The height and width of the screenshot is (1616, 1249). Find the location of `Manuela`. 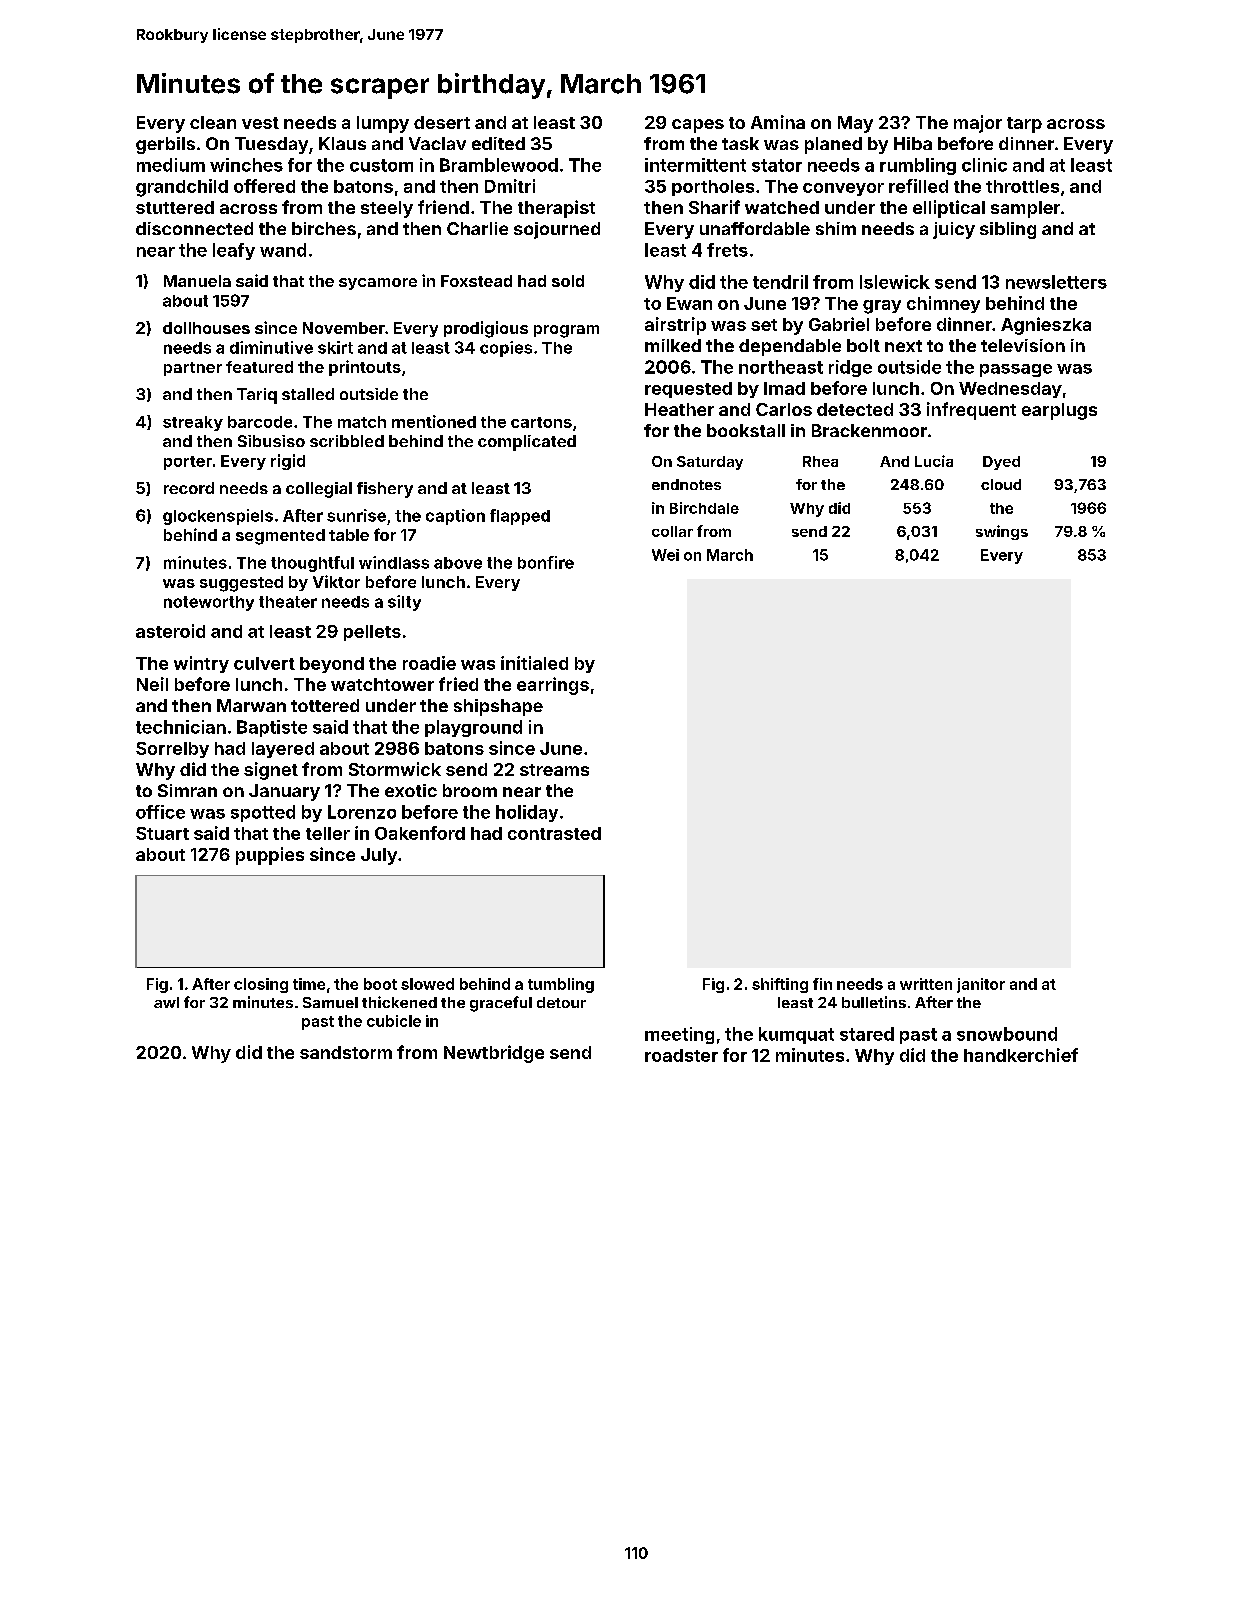

Manuela is located at coordinates (197, 281).
